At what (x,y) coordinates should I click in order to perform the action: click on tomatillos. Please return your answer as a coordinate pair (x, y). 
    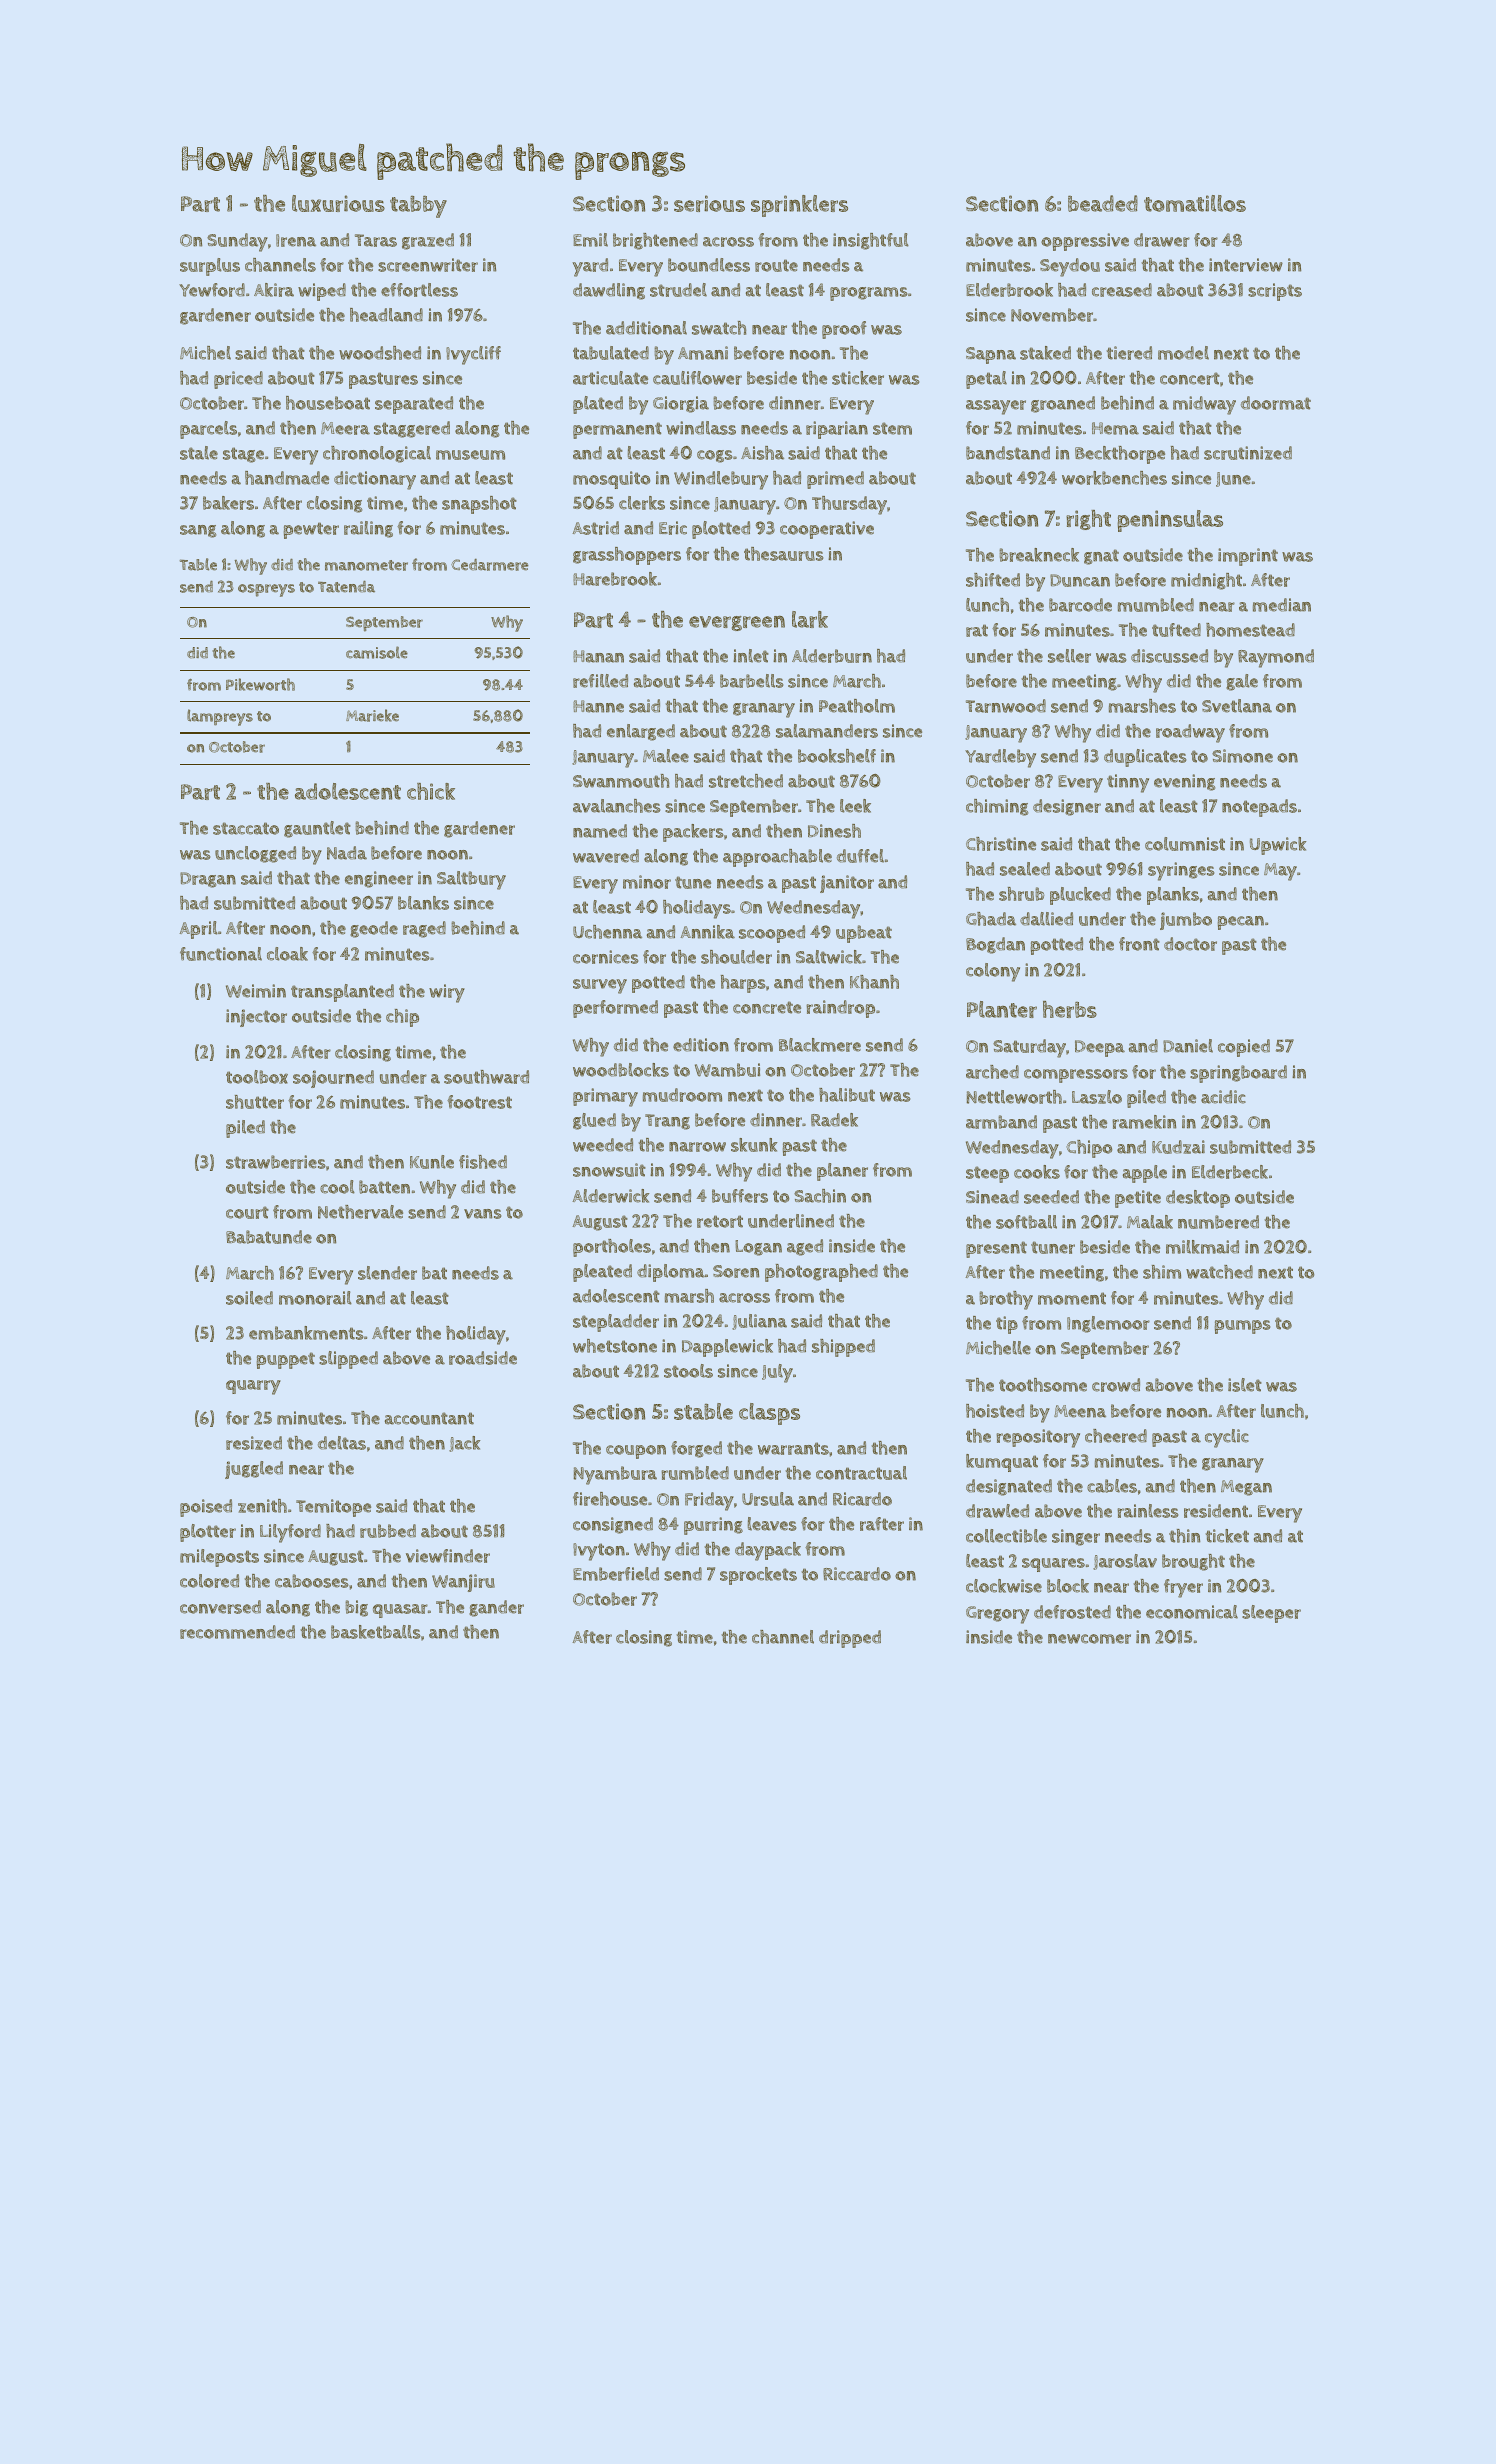
    Looking at the image, I should click on (1195, 203).
